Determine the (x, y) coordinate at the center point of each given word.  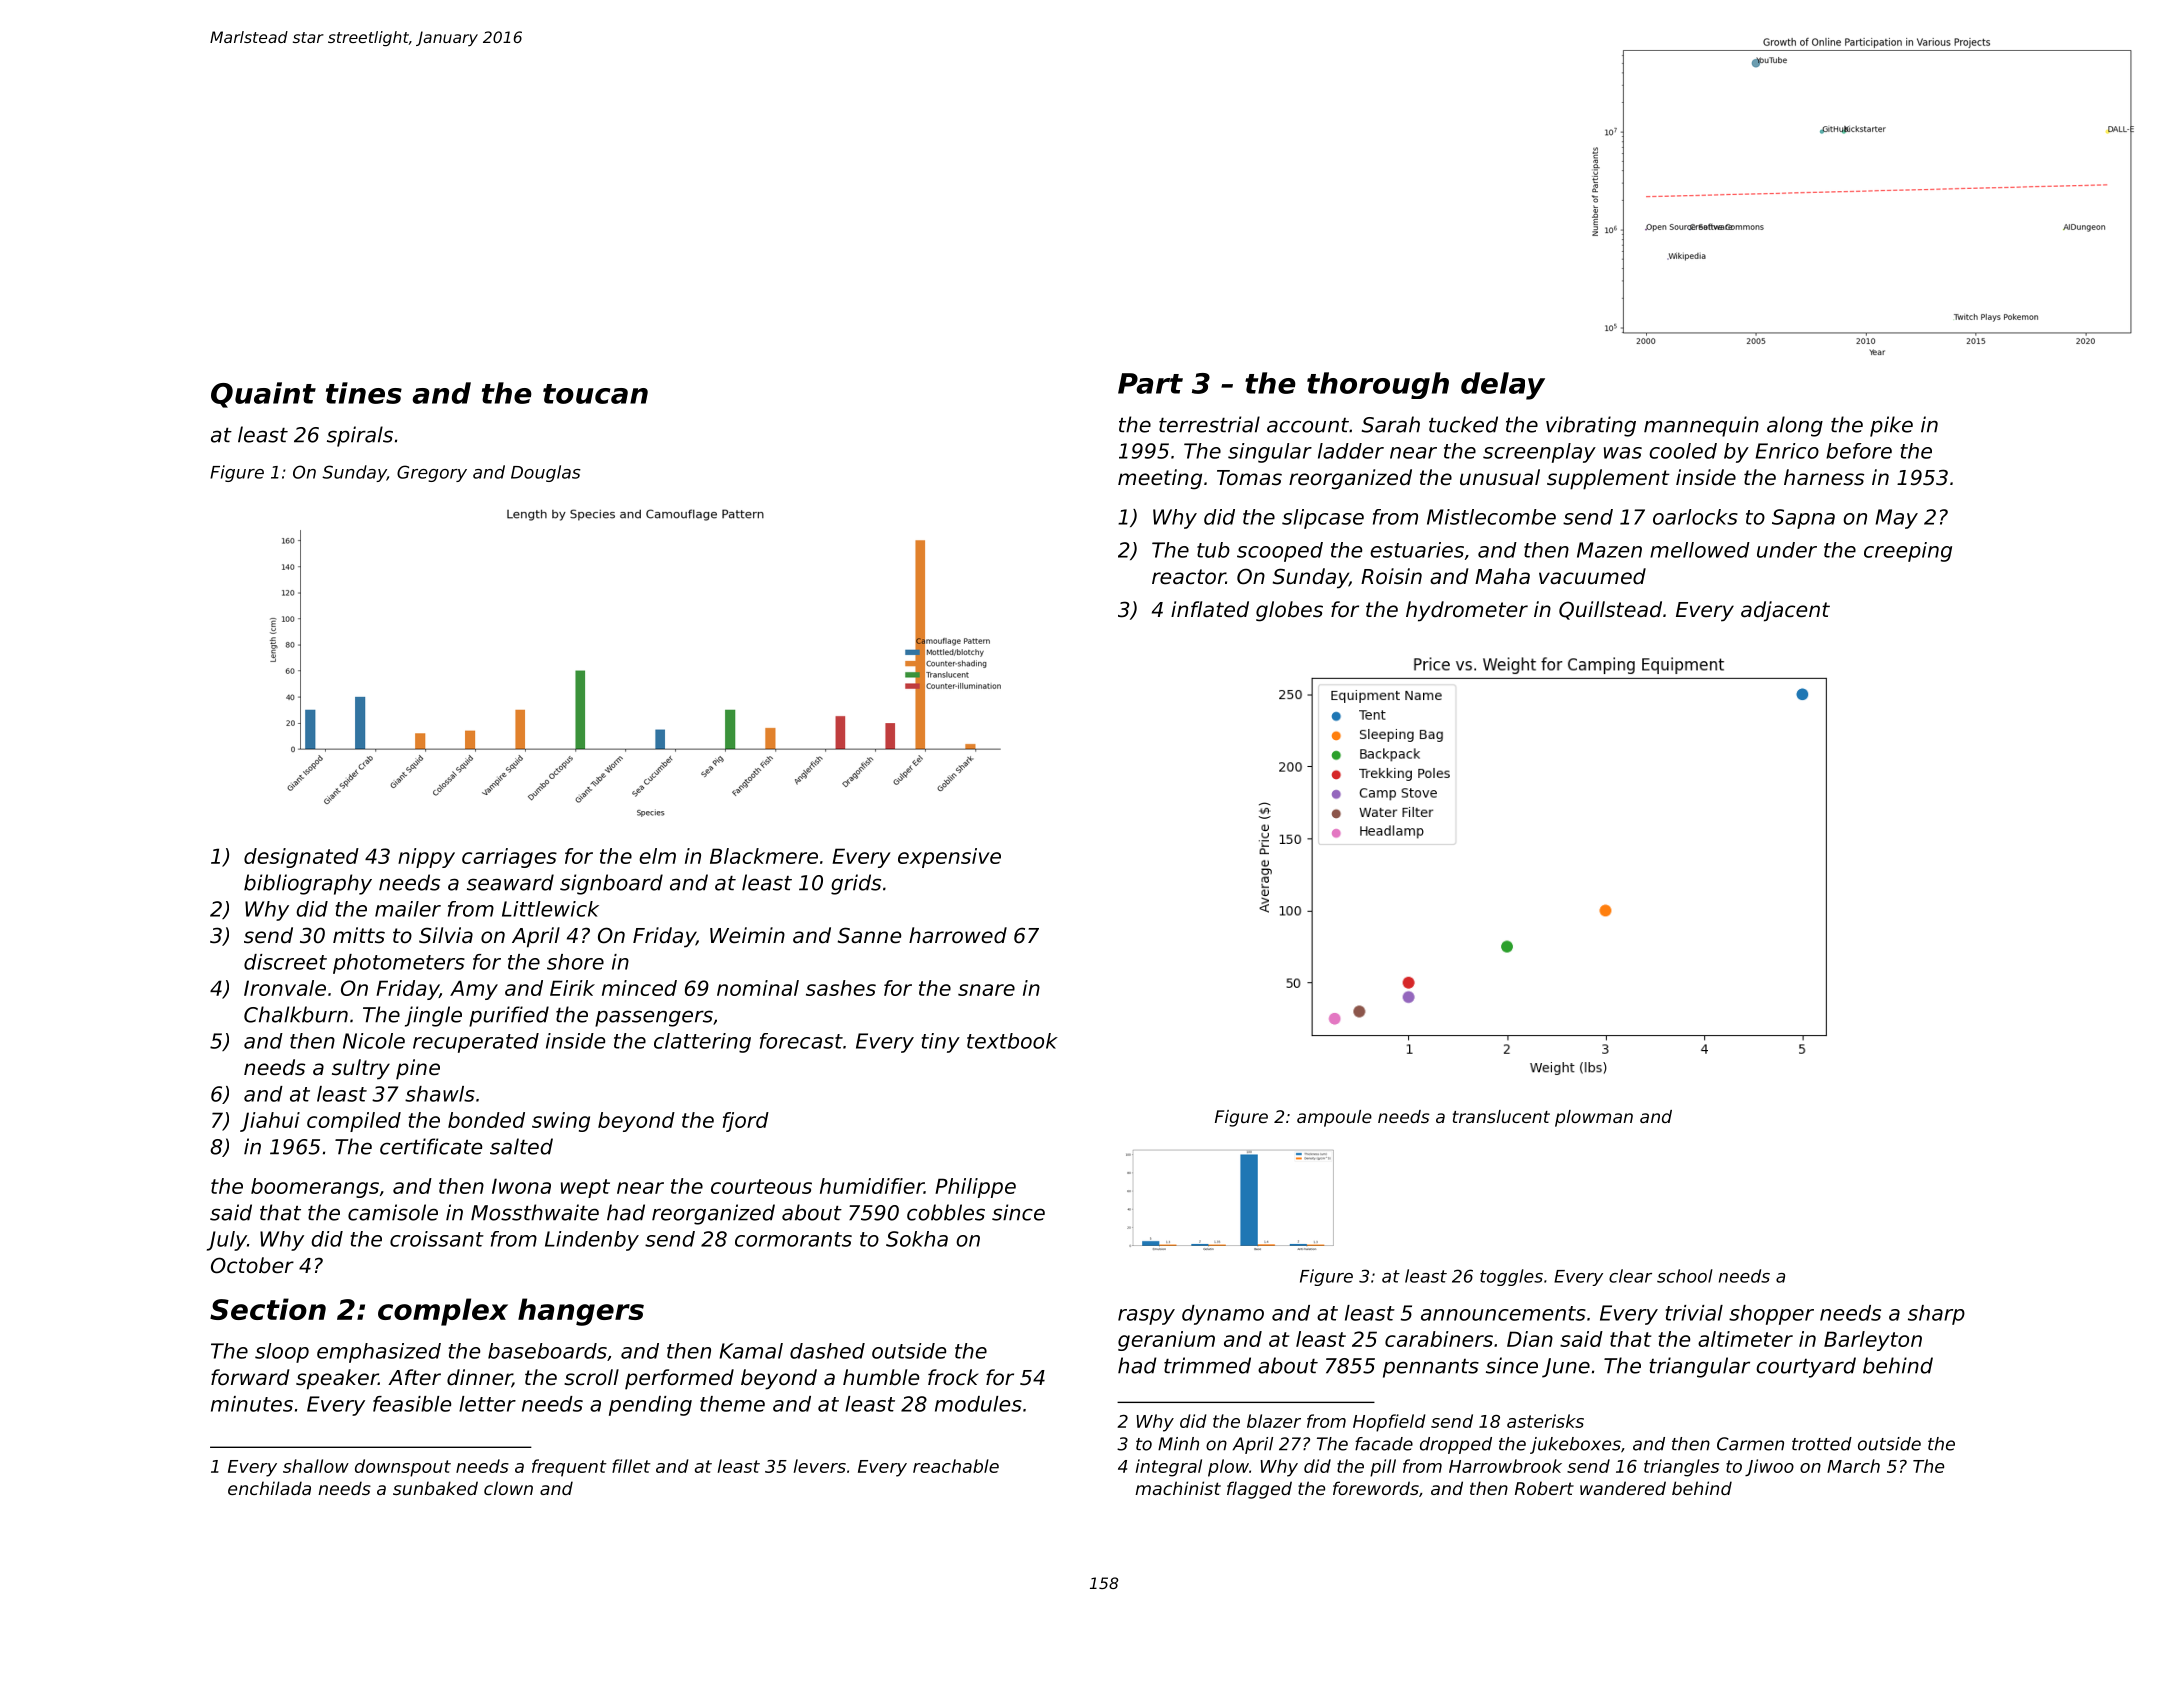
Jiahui (270, 1122)
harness (1824, 477)
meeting (1160, 479)
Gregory (432, 473)
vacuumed (1592, 576)
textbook (1012, 1041)
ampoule (1334, 1118)
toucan (595, 394)
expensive (949, 858)
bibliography (308, 884)
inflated (1210, 609)
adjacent (1785, 611)
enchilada (269, 1488)
